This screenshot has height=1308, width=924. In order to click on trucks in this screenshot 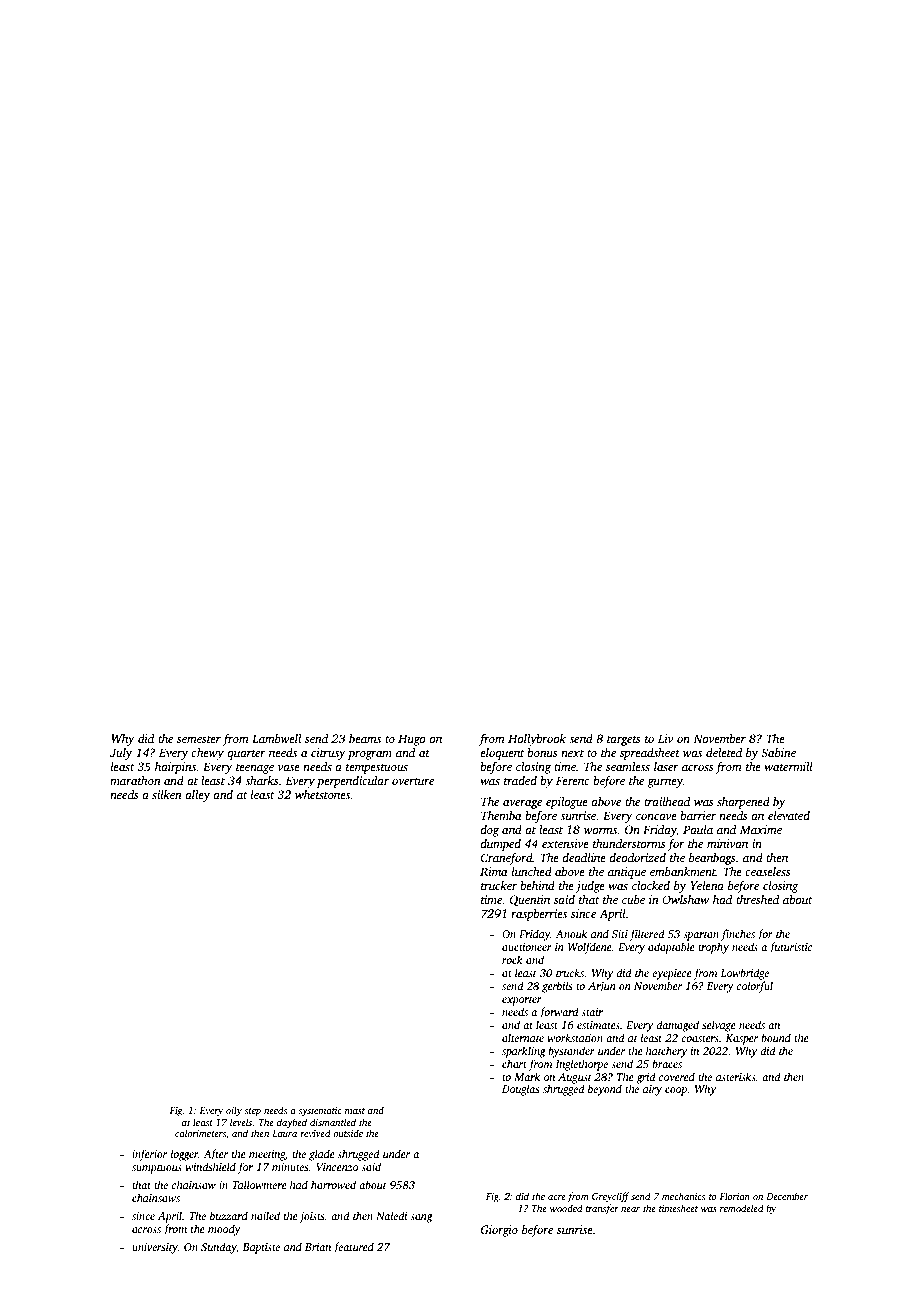, I will do `click(570, 972)`.
